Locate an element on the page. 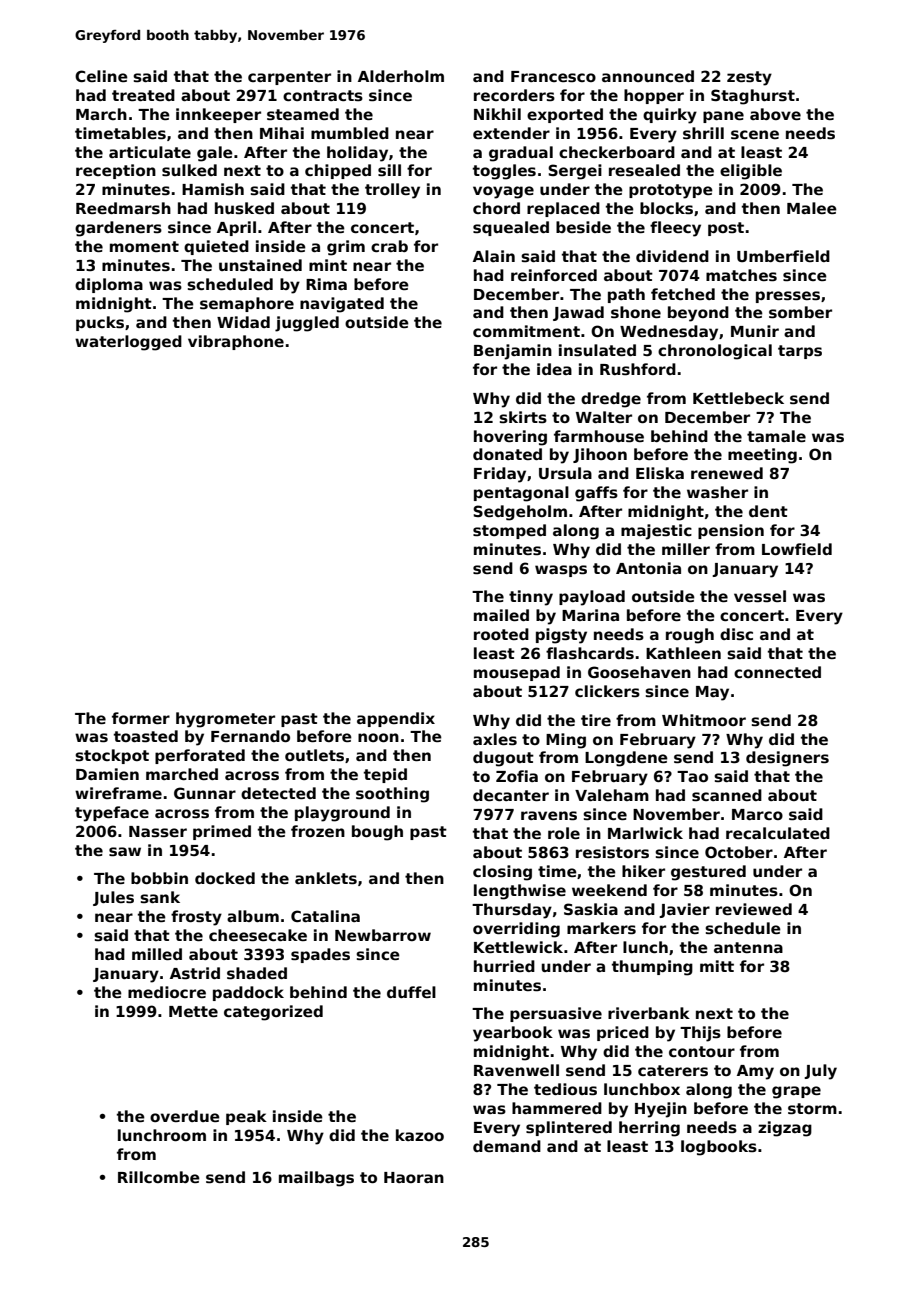  Thijs is located at coordinates (700, 1034).
